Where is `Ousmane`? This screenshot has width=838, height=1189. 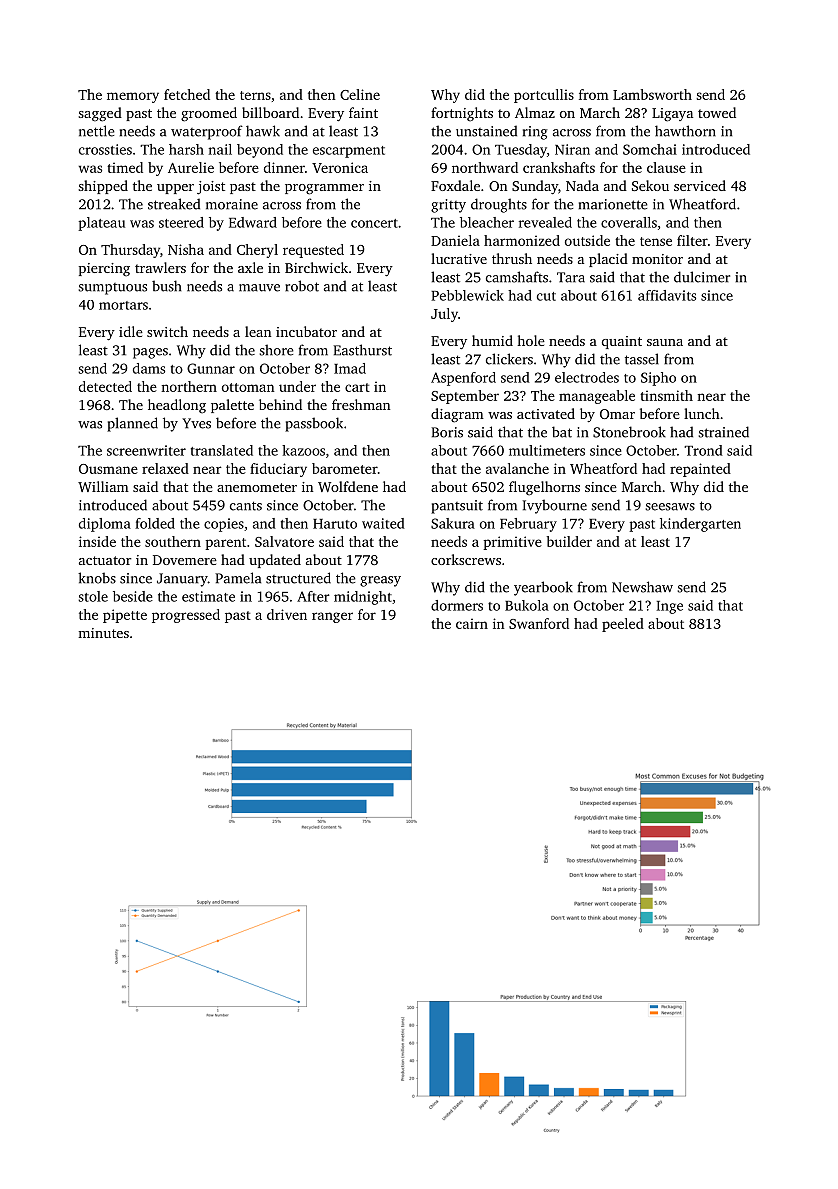
Ousmane is located at coordinates (108, 469).
